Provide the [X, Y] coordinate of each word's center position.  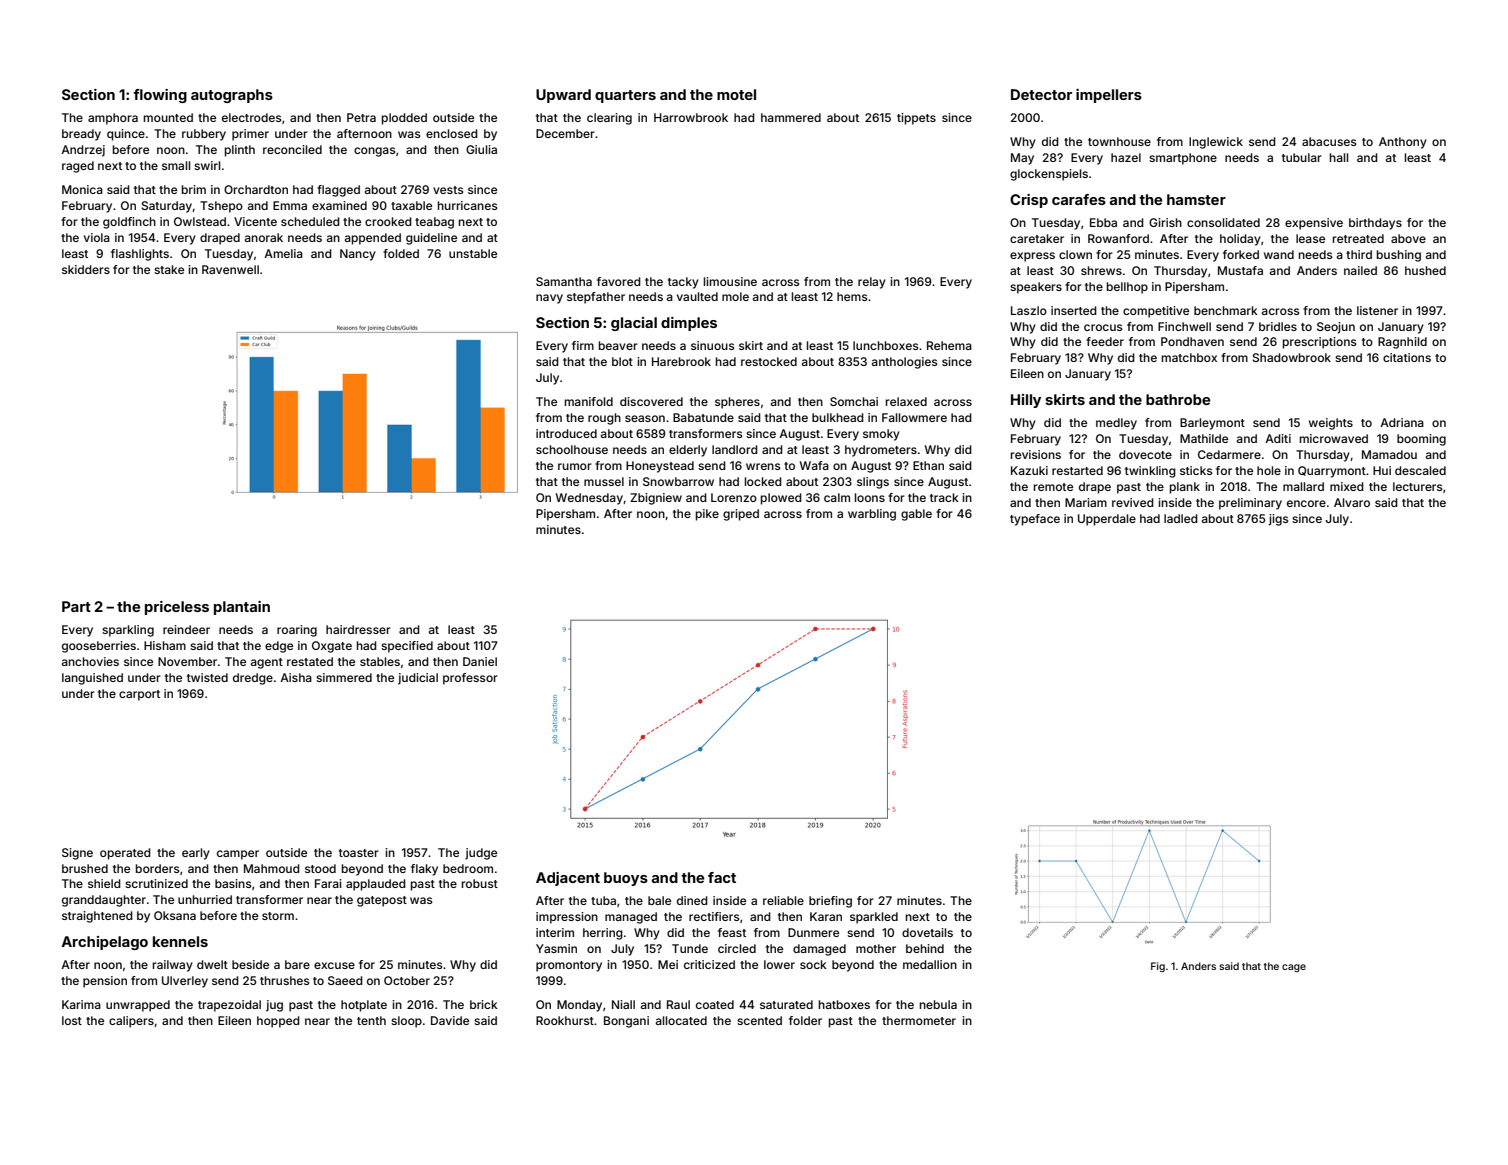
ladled [1181, 518]
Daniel [480, 661]
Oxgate [332, 647]
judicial [418, 679]
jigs [1278, 520]
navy [549, 299]
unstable [473, 253]
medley [1116, 424]
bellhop [1127, 288]
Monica [82, 189]
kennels [180, 941]
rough [604, 419]
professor [470, 679]
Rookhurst [565, 1020]
